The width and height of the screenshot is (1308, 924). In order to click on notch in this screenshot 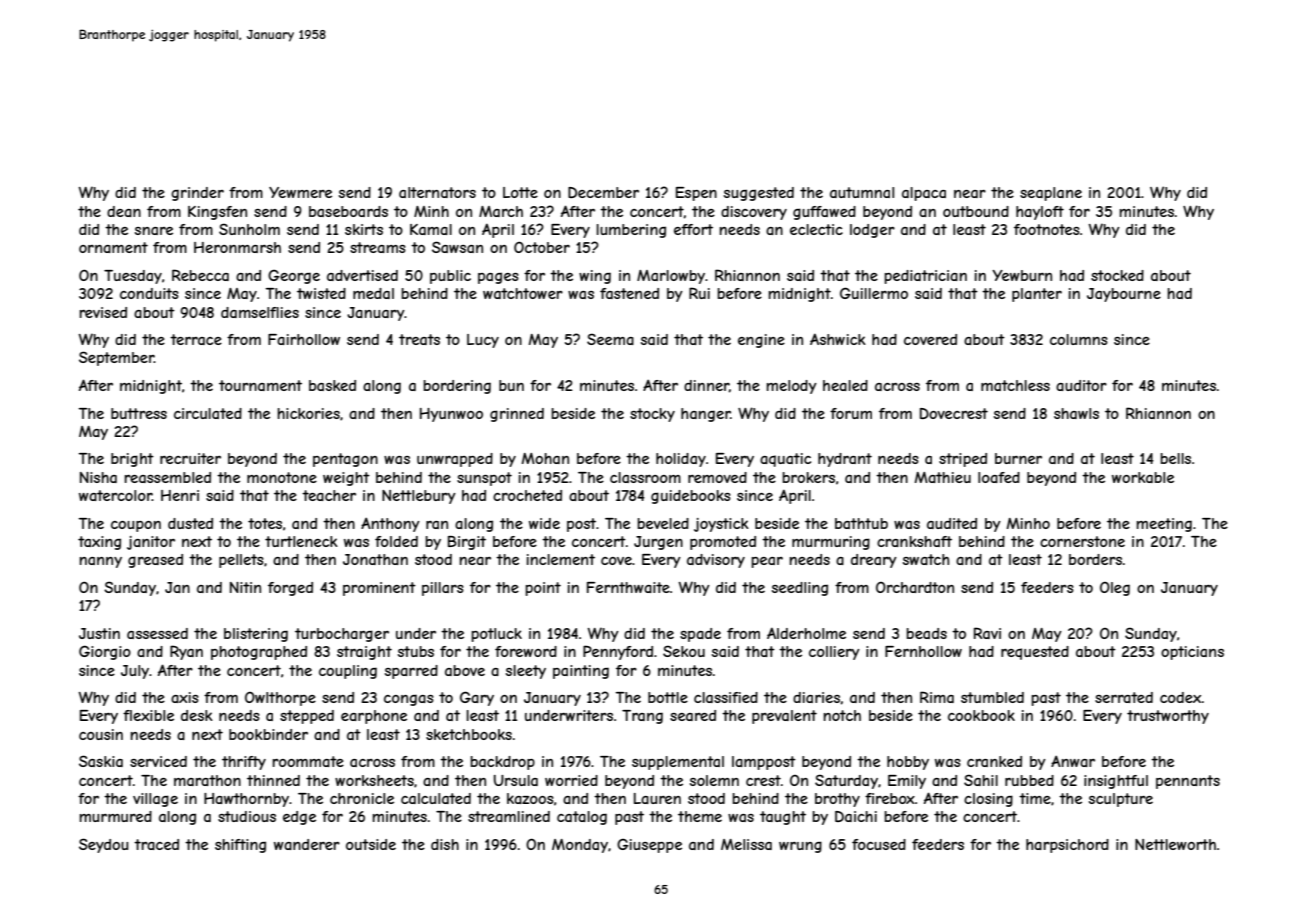, I will do `click(842, 715)`.
